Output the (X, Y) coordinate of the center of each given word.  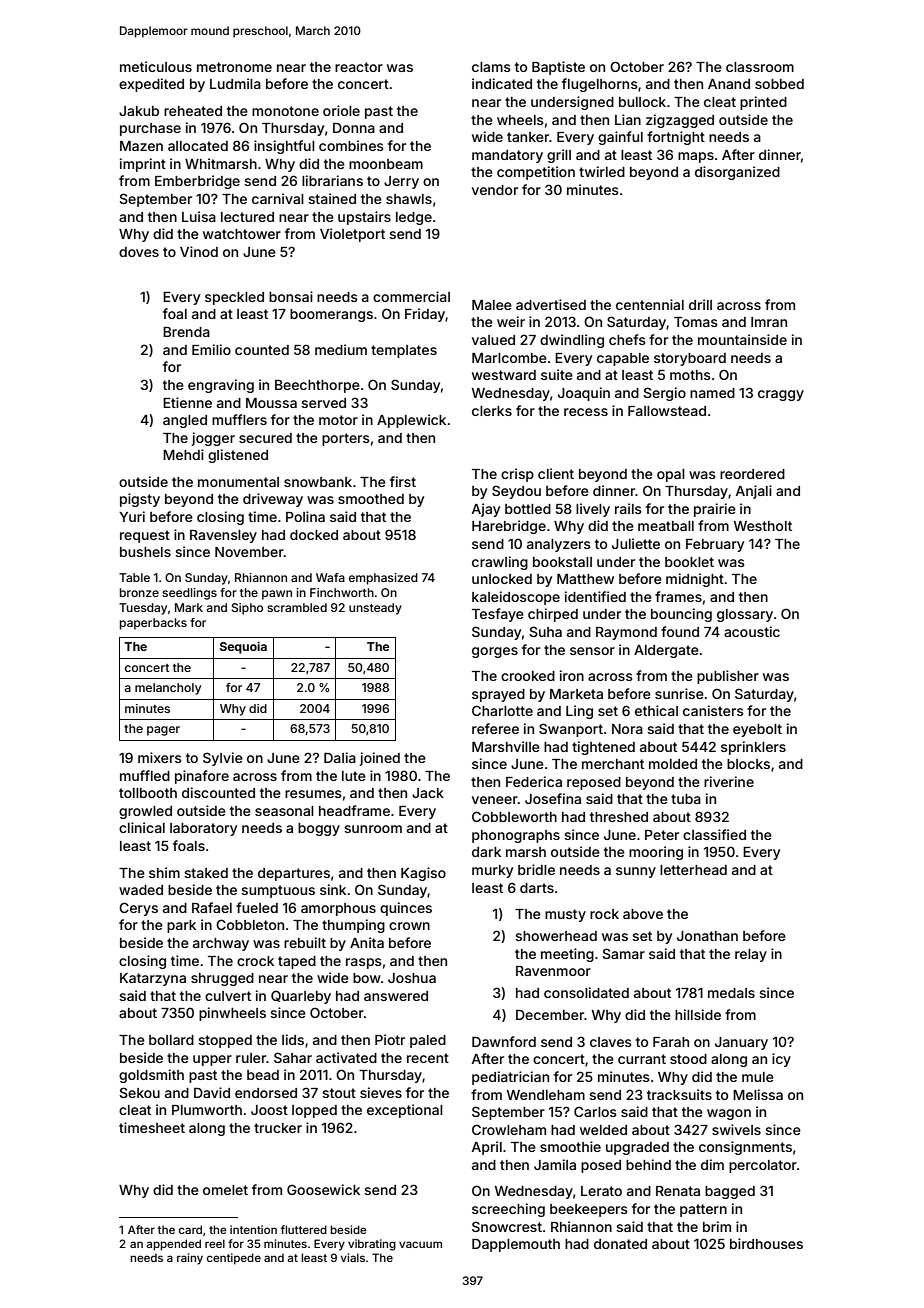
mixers (160, 757)
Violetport (352, 235)
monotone (285, 111)
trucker (278, 1128)
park (181, 926)
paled (428, 1041)
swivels (736, 1129)
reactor (359, 67)
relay (751, 955)
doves (139, 252)
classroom (760, 67)
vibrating (372, 1245)
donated (620, 1244)
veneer (495, 800)
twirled (602, 171)
